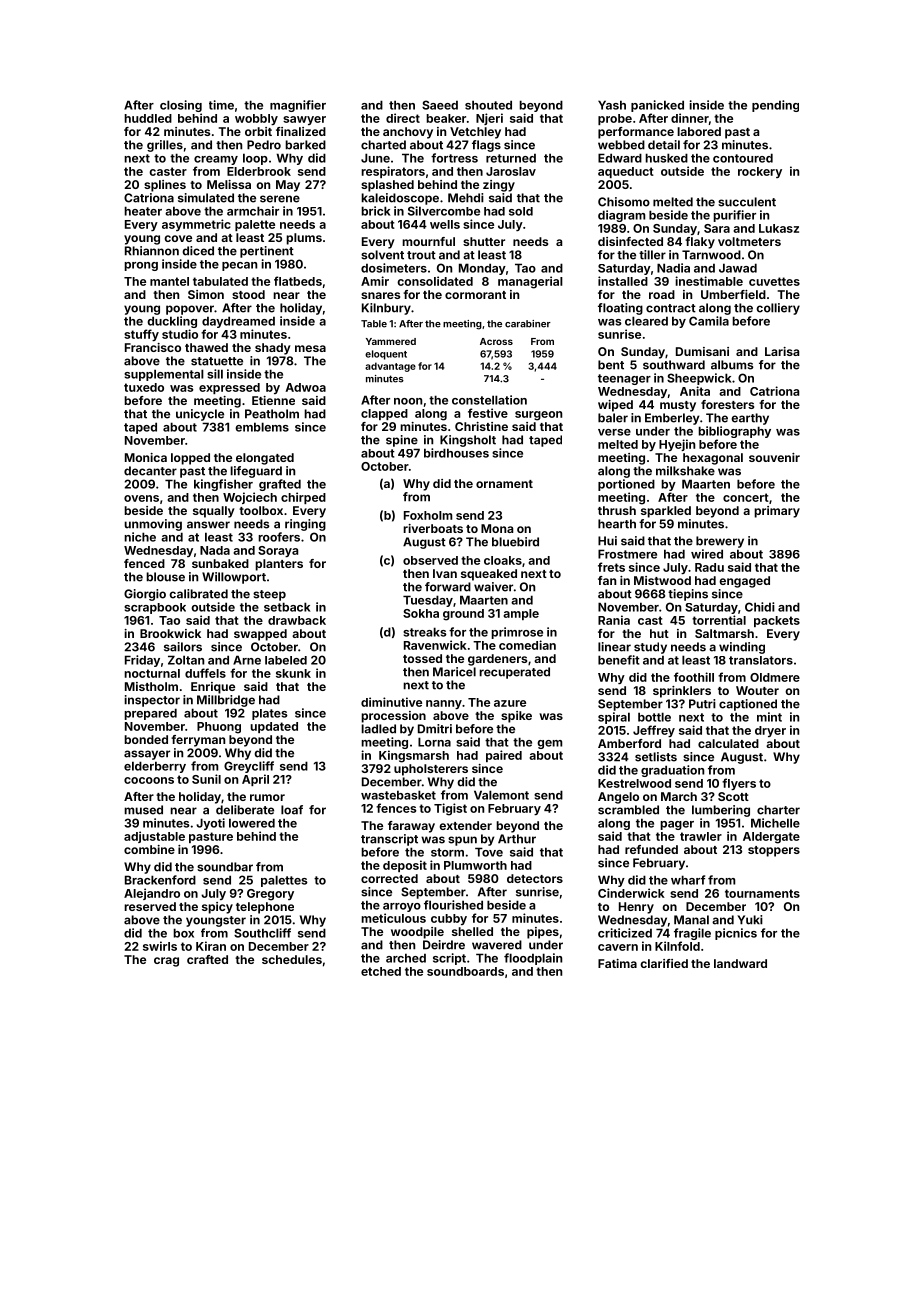 This page has width=924, height=1308. I want to click on noon, so click(408, 401).
